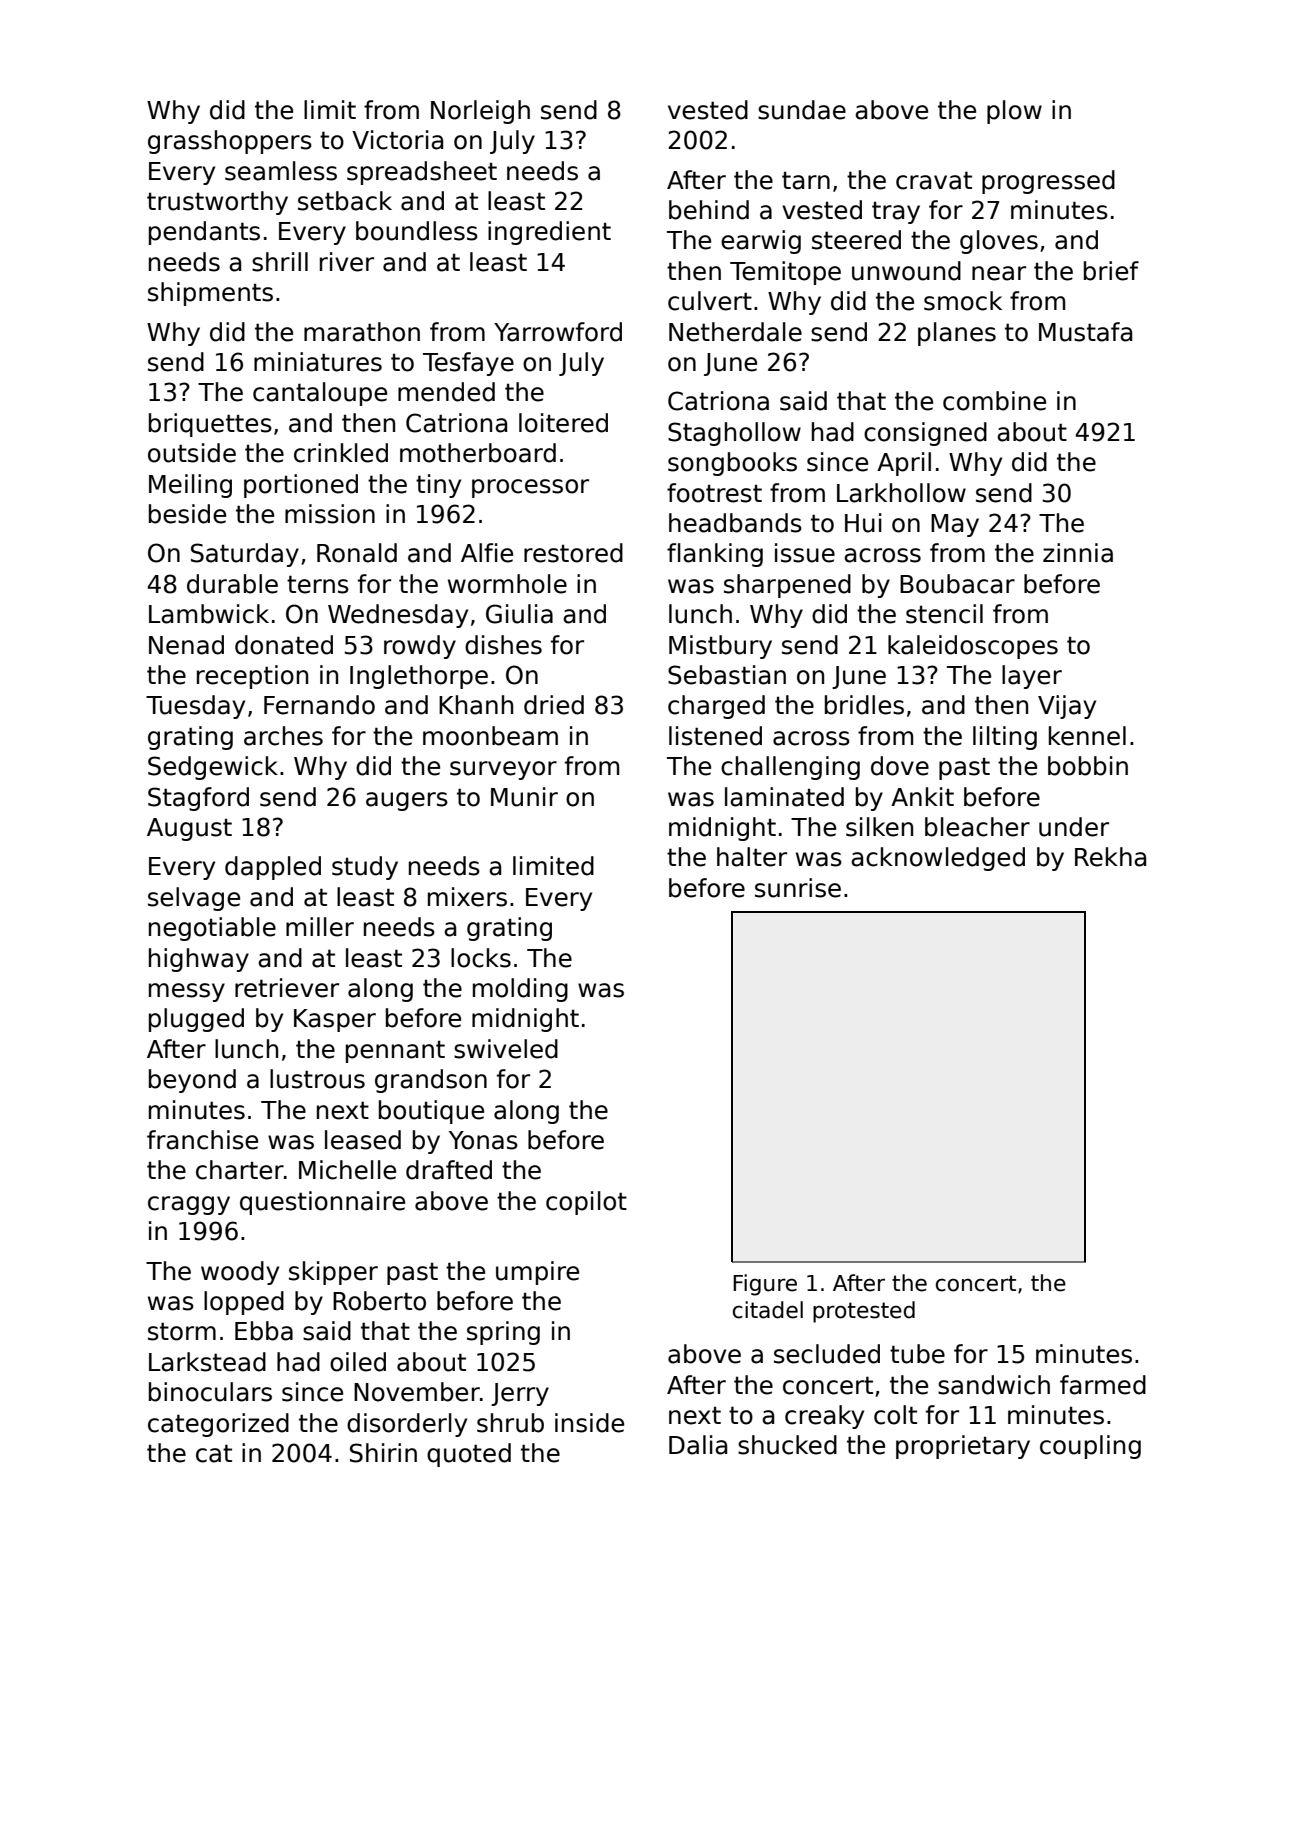  What do you see at coordinates (787, 1445) in the screenshot?
I see `shucked` at bounding box center [787, 1445].
